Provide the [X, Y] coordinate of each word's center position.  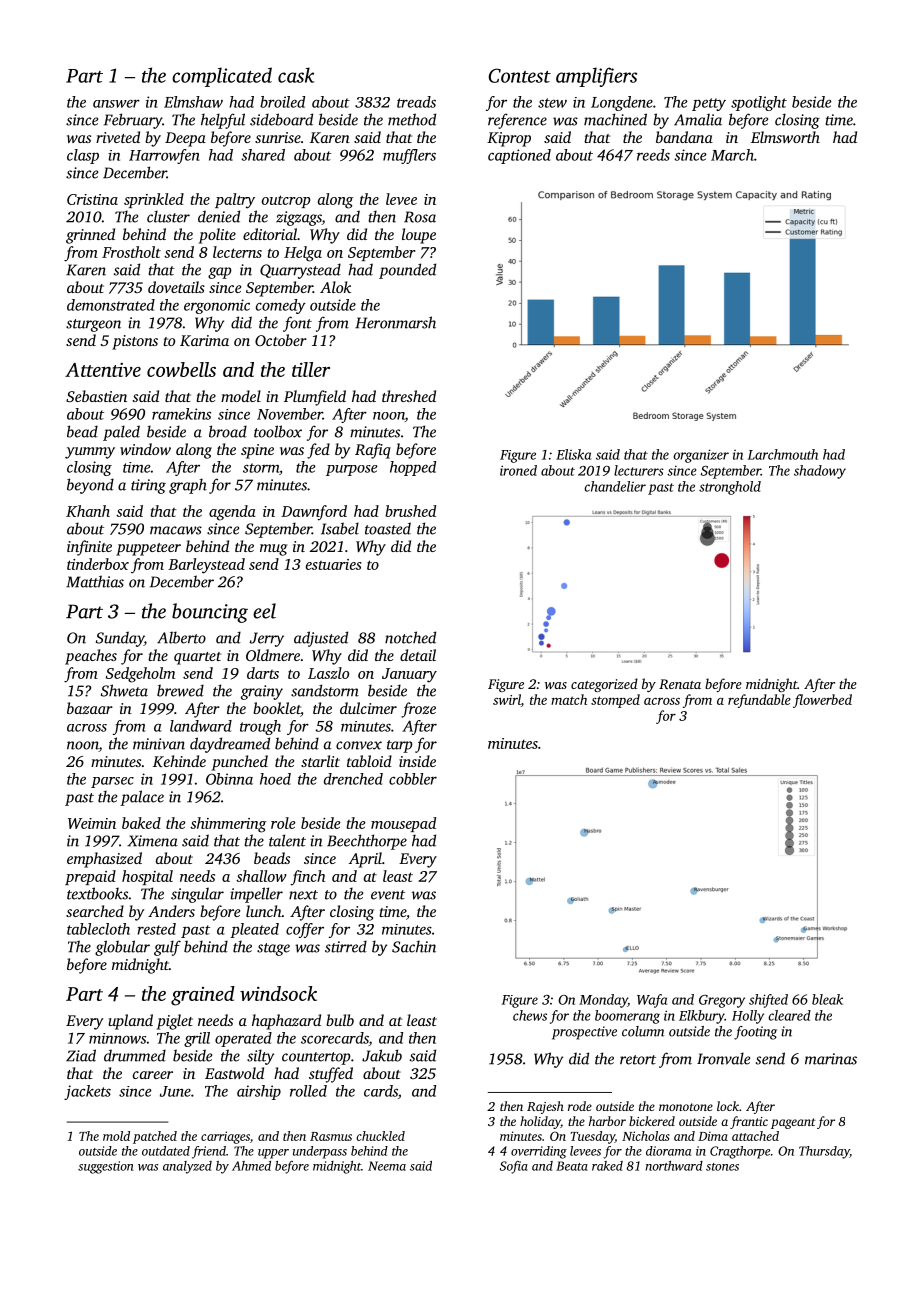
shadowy [820, 472]
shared [263, 155]
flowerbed [822, 701]
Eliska [573, 454]
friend [209, 1152]
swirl [507, 699]
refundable [759, 701]
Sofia [514, 1167]
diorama [668, 1151]
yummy [90, 453]
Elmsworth [785, 137]
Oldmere [273, 655]
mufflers [409, 156]
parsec [112, 782]
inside [417, 761]
